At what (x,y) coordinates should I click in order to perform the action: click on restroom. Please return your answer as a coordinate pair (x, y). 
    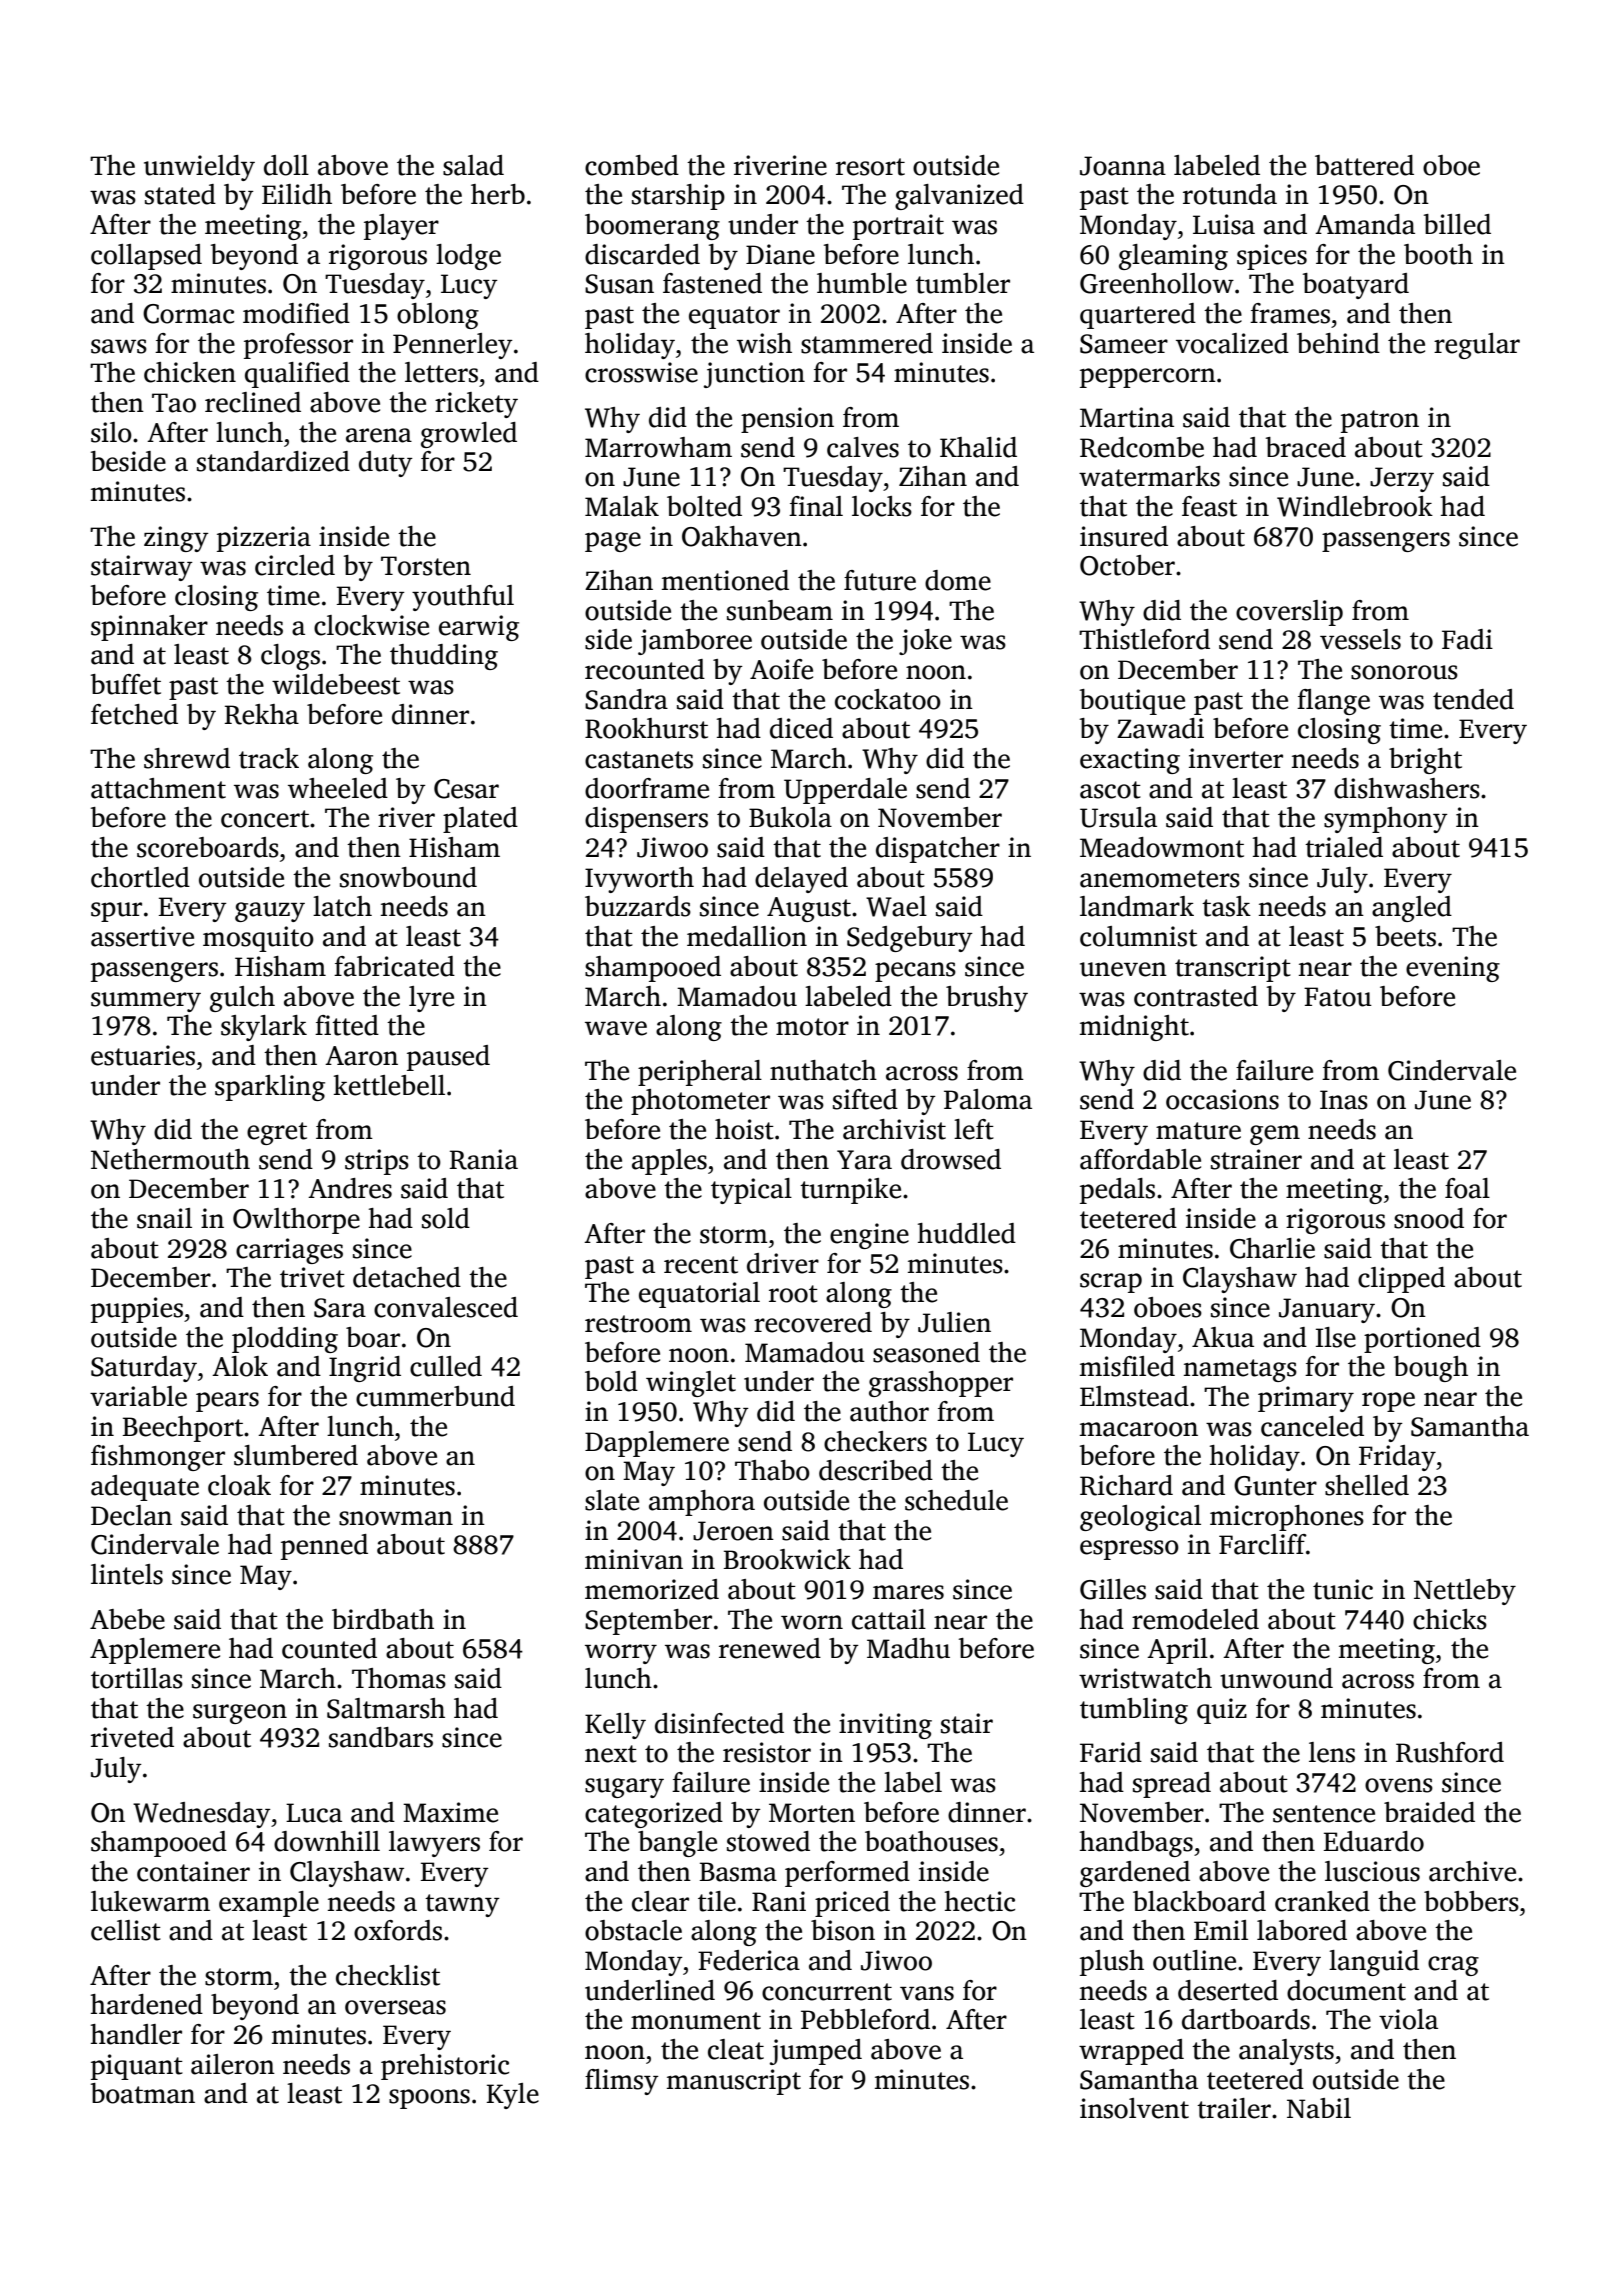
    Looking at the image, I should click on (638, 1324).
